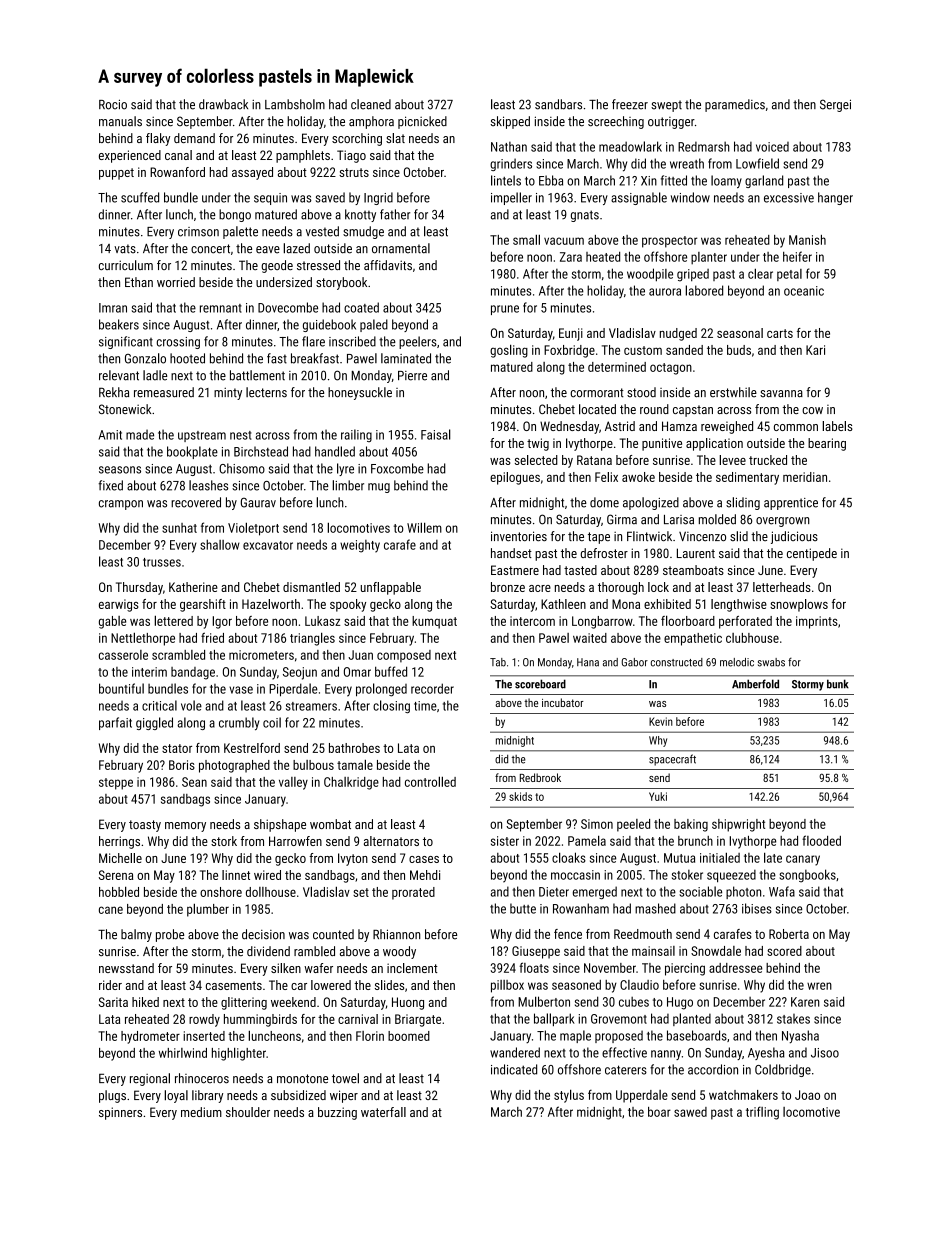  I want to click on gosling, so click(509, 351).
